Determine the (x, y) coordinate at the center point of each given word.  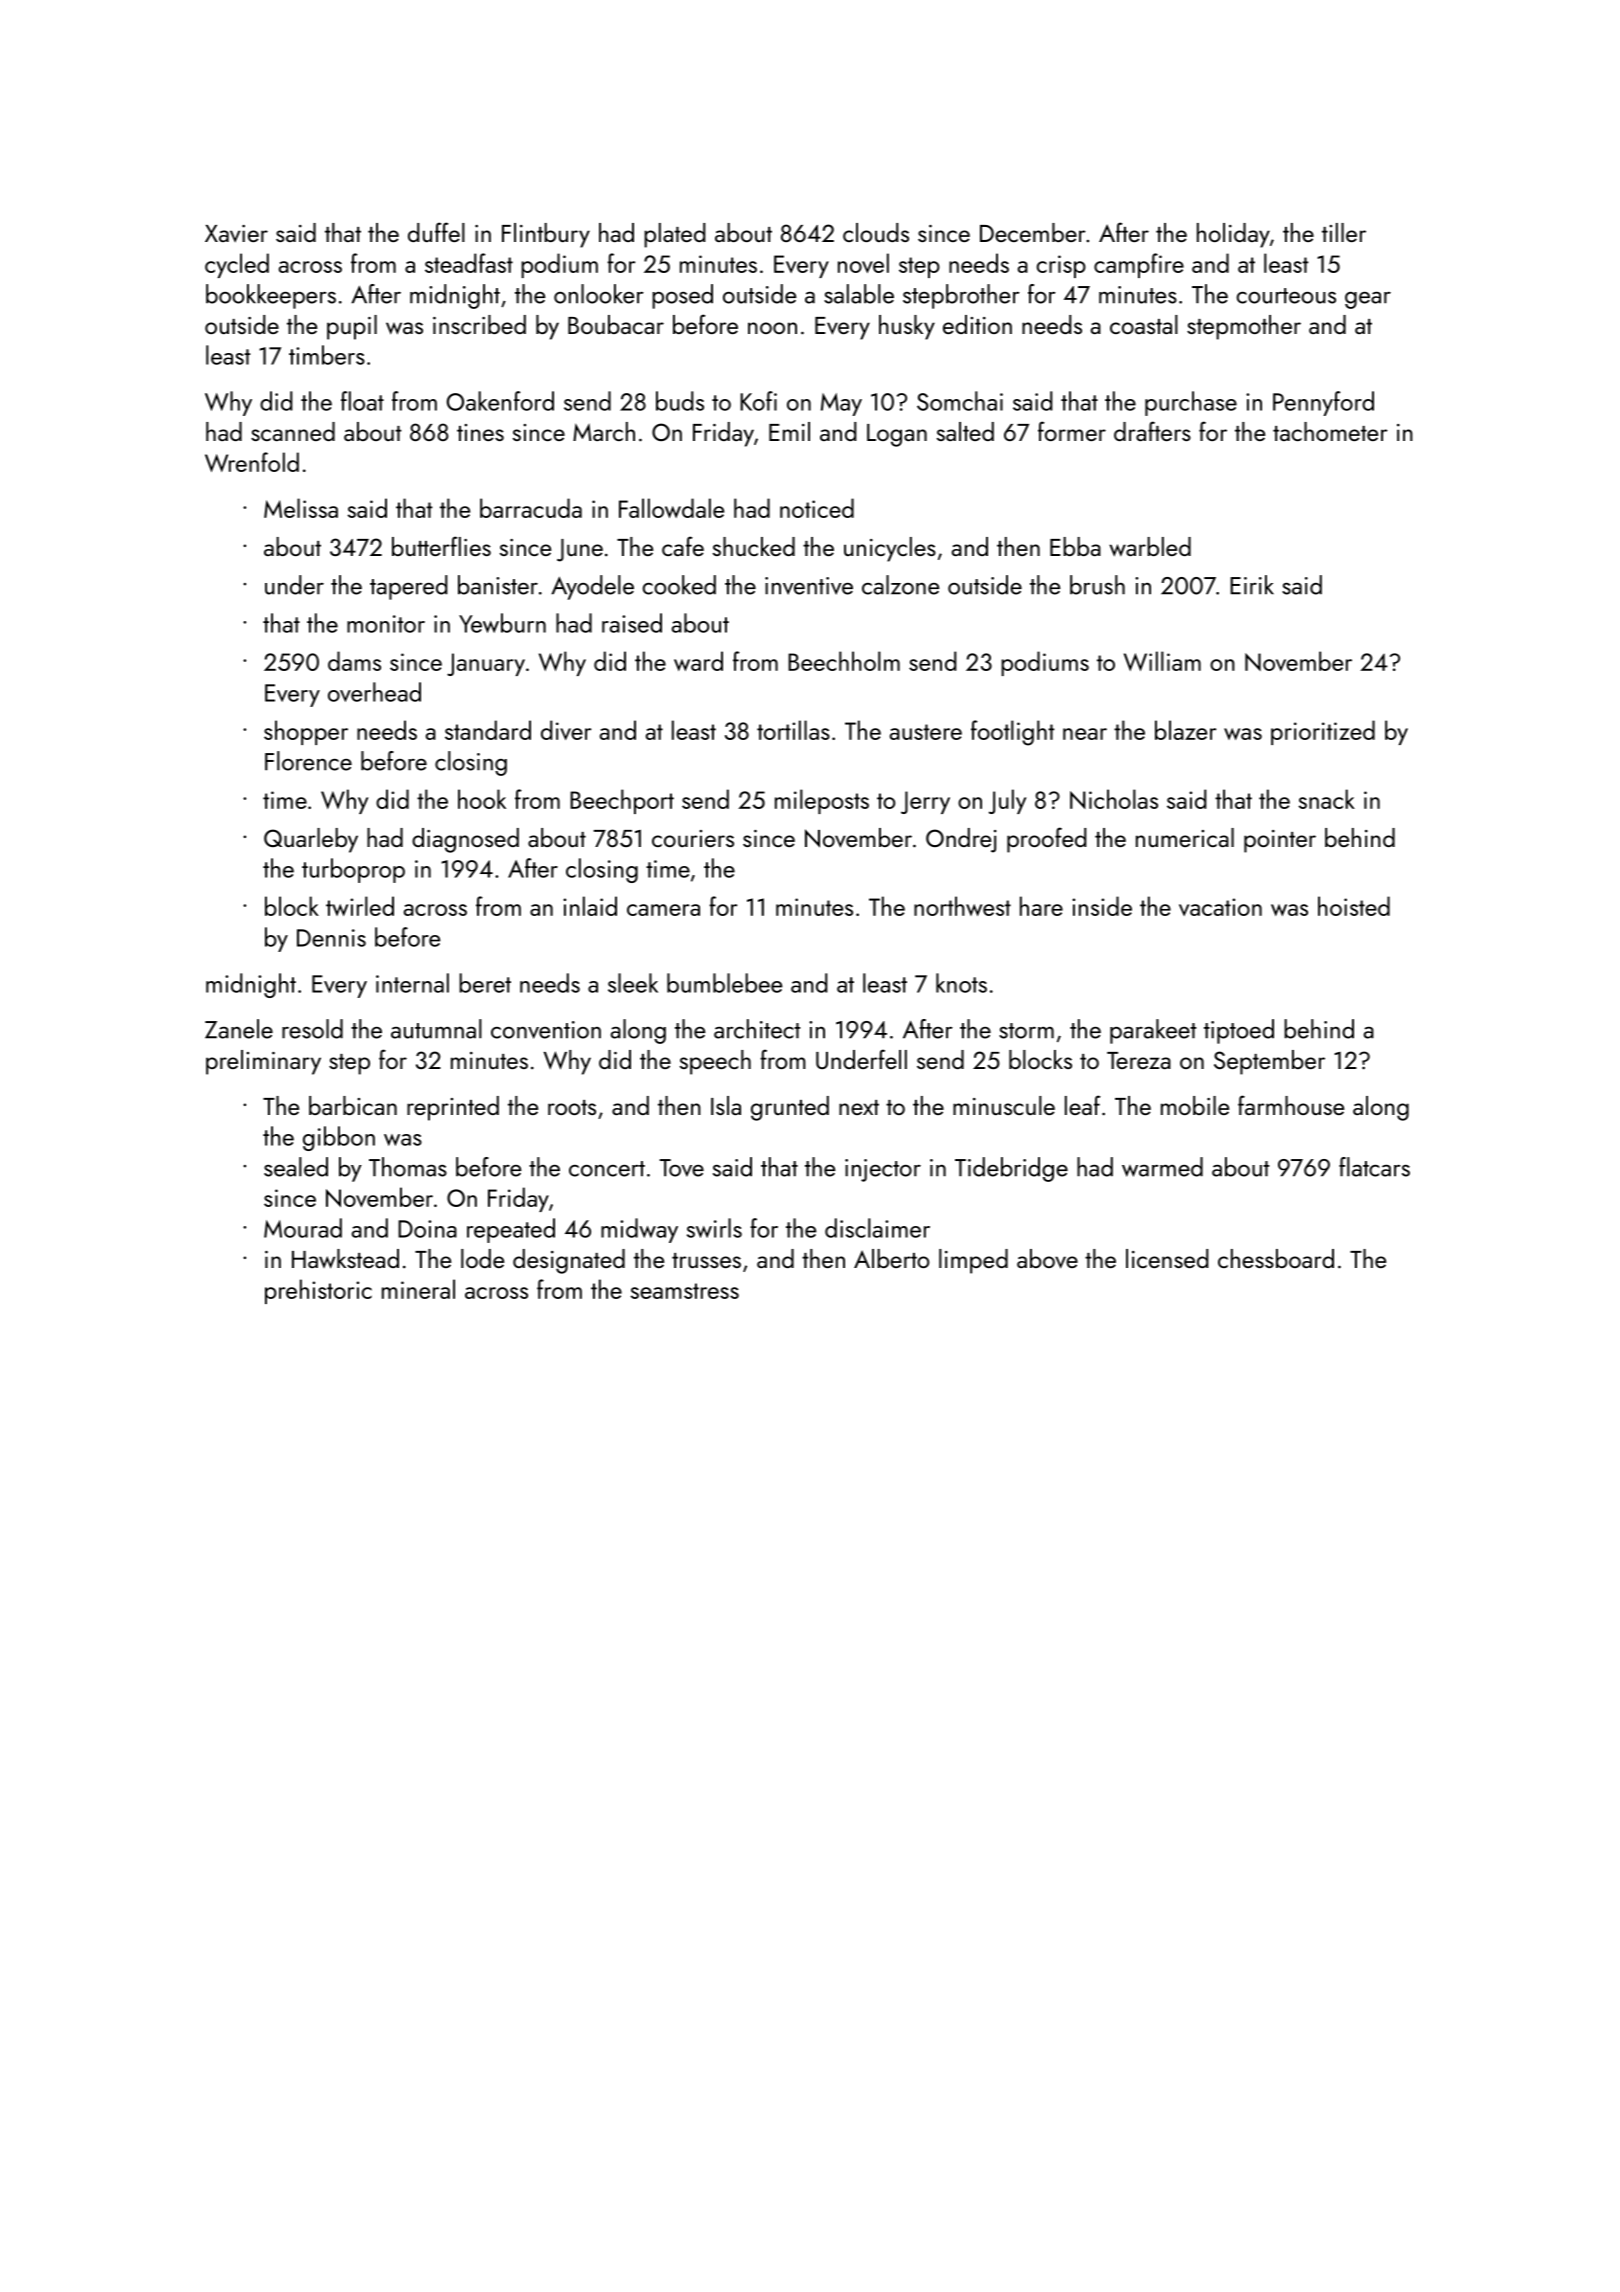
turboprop (353, 870)
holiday (1233, 235)
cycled (237, 265)
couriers (693, 838)
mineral (418, 1289)
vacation (1220, 907)
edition (977, 324)
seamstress (684, 1291)
